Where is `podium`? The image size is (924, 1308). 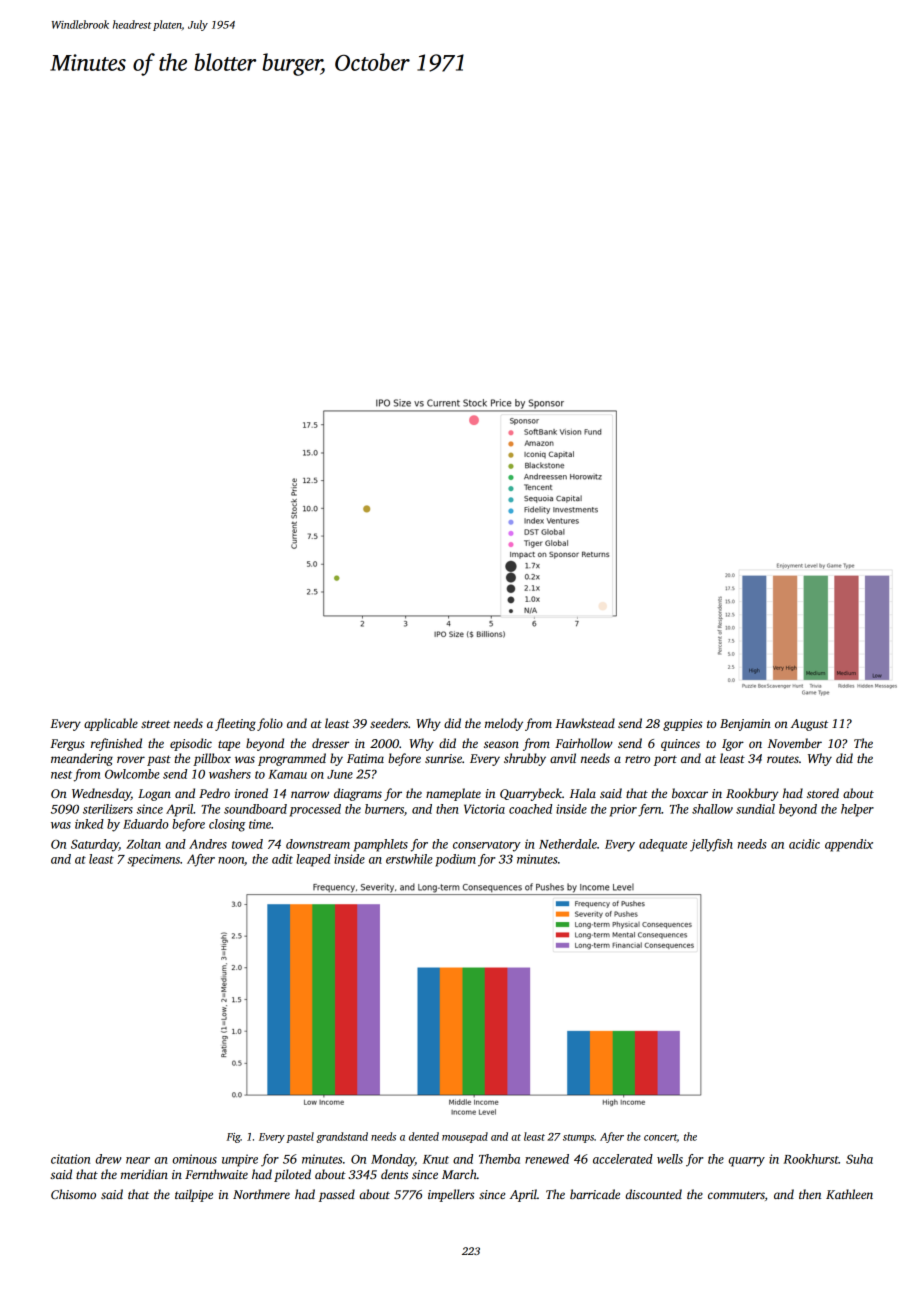
podium is located at coordinates (455, 860).
